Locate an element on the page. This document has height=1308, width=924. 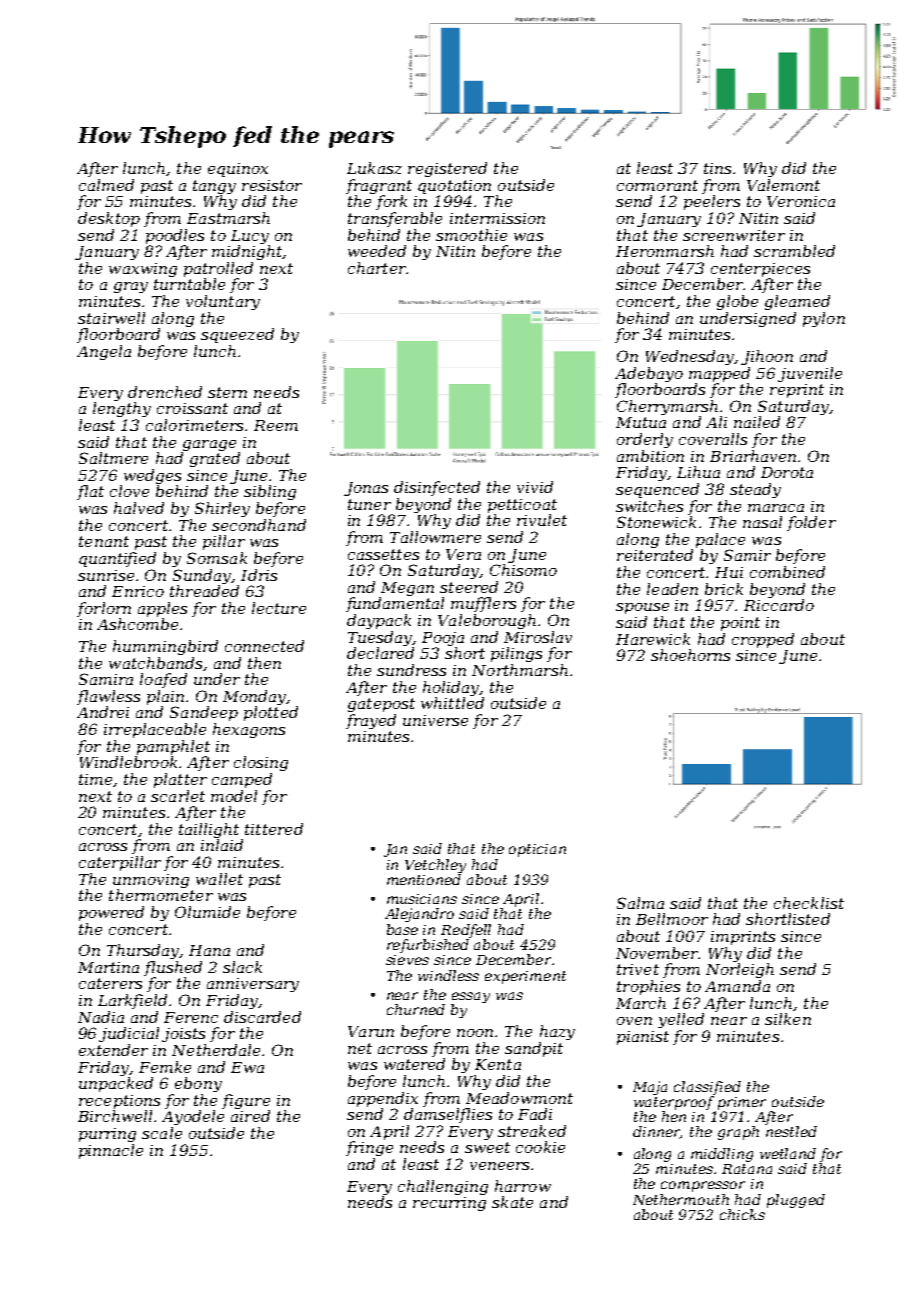
Riccardo is located at coordinates (779, 605).
